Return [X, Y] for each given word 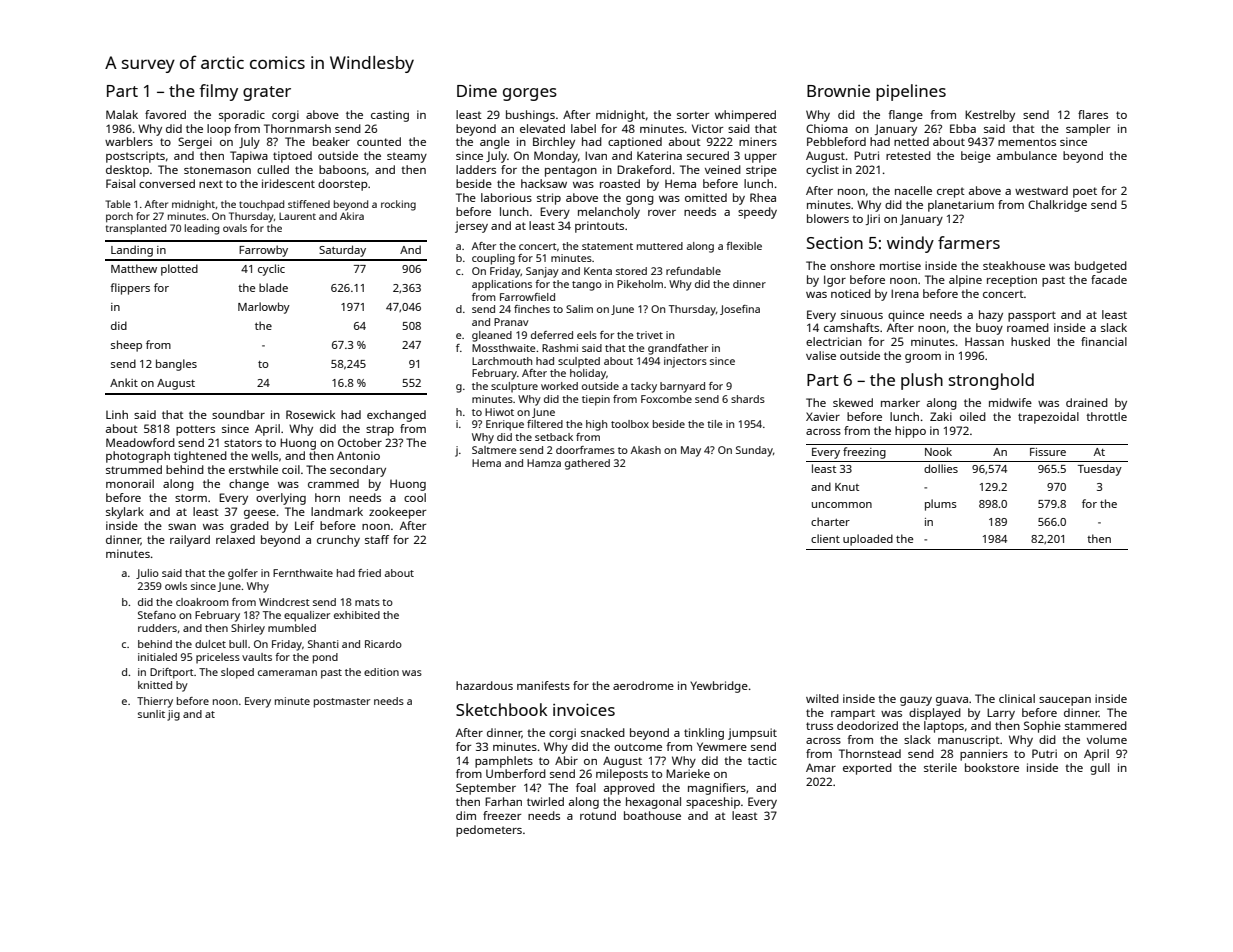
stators [243, 443]
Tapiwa [249, 157]
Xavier [823, 416]
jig [173, 715]
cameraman [287, 673]
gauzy [916, 701]
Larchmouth [502, 361]
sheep [126, 346]
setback [554, 437]
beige [976, 157]
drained [1087, 402]
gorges [530, 94]
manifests [543, 685]
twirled [545, 801]
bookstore [992, 767]
